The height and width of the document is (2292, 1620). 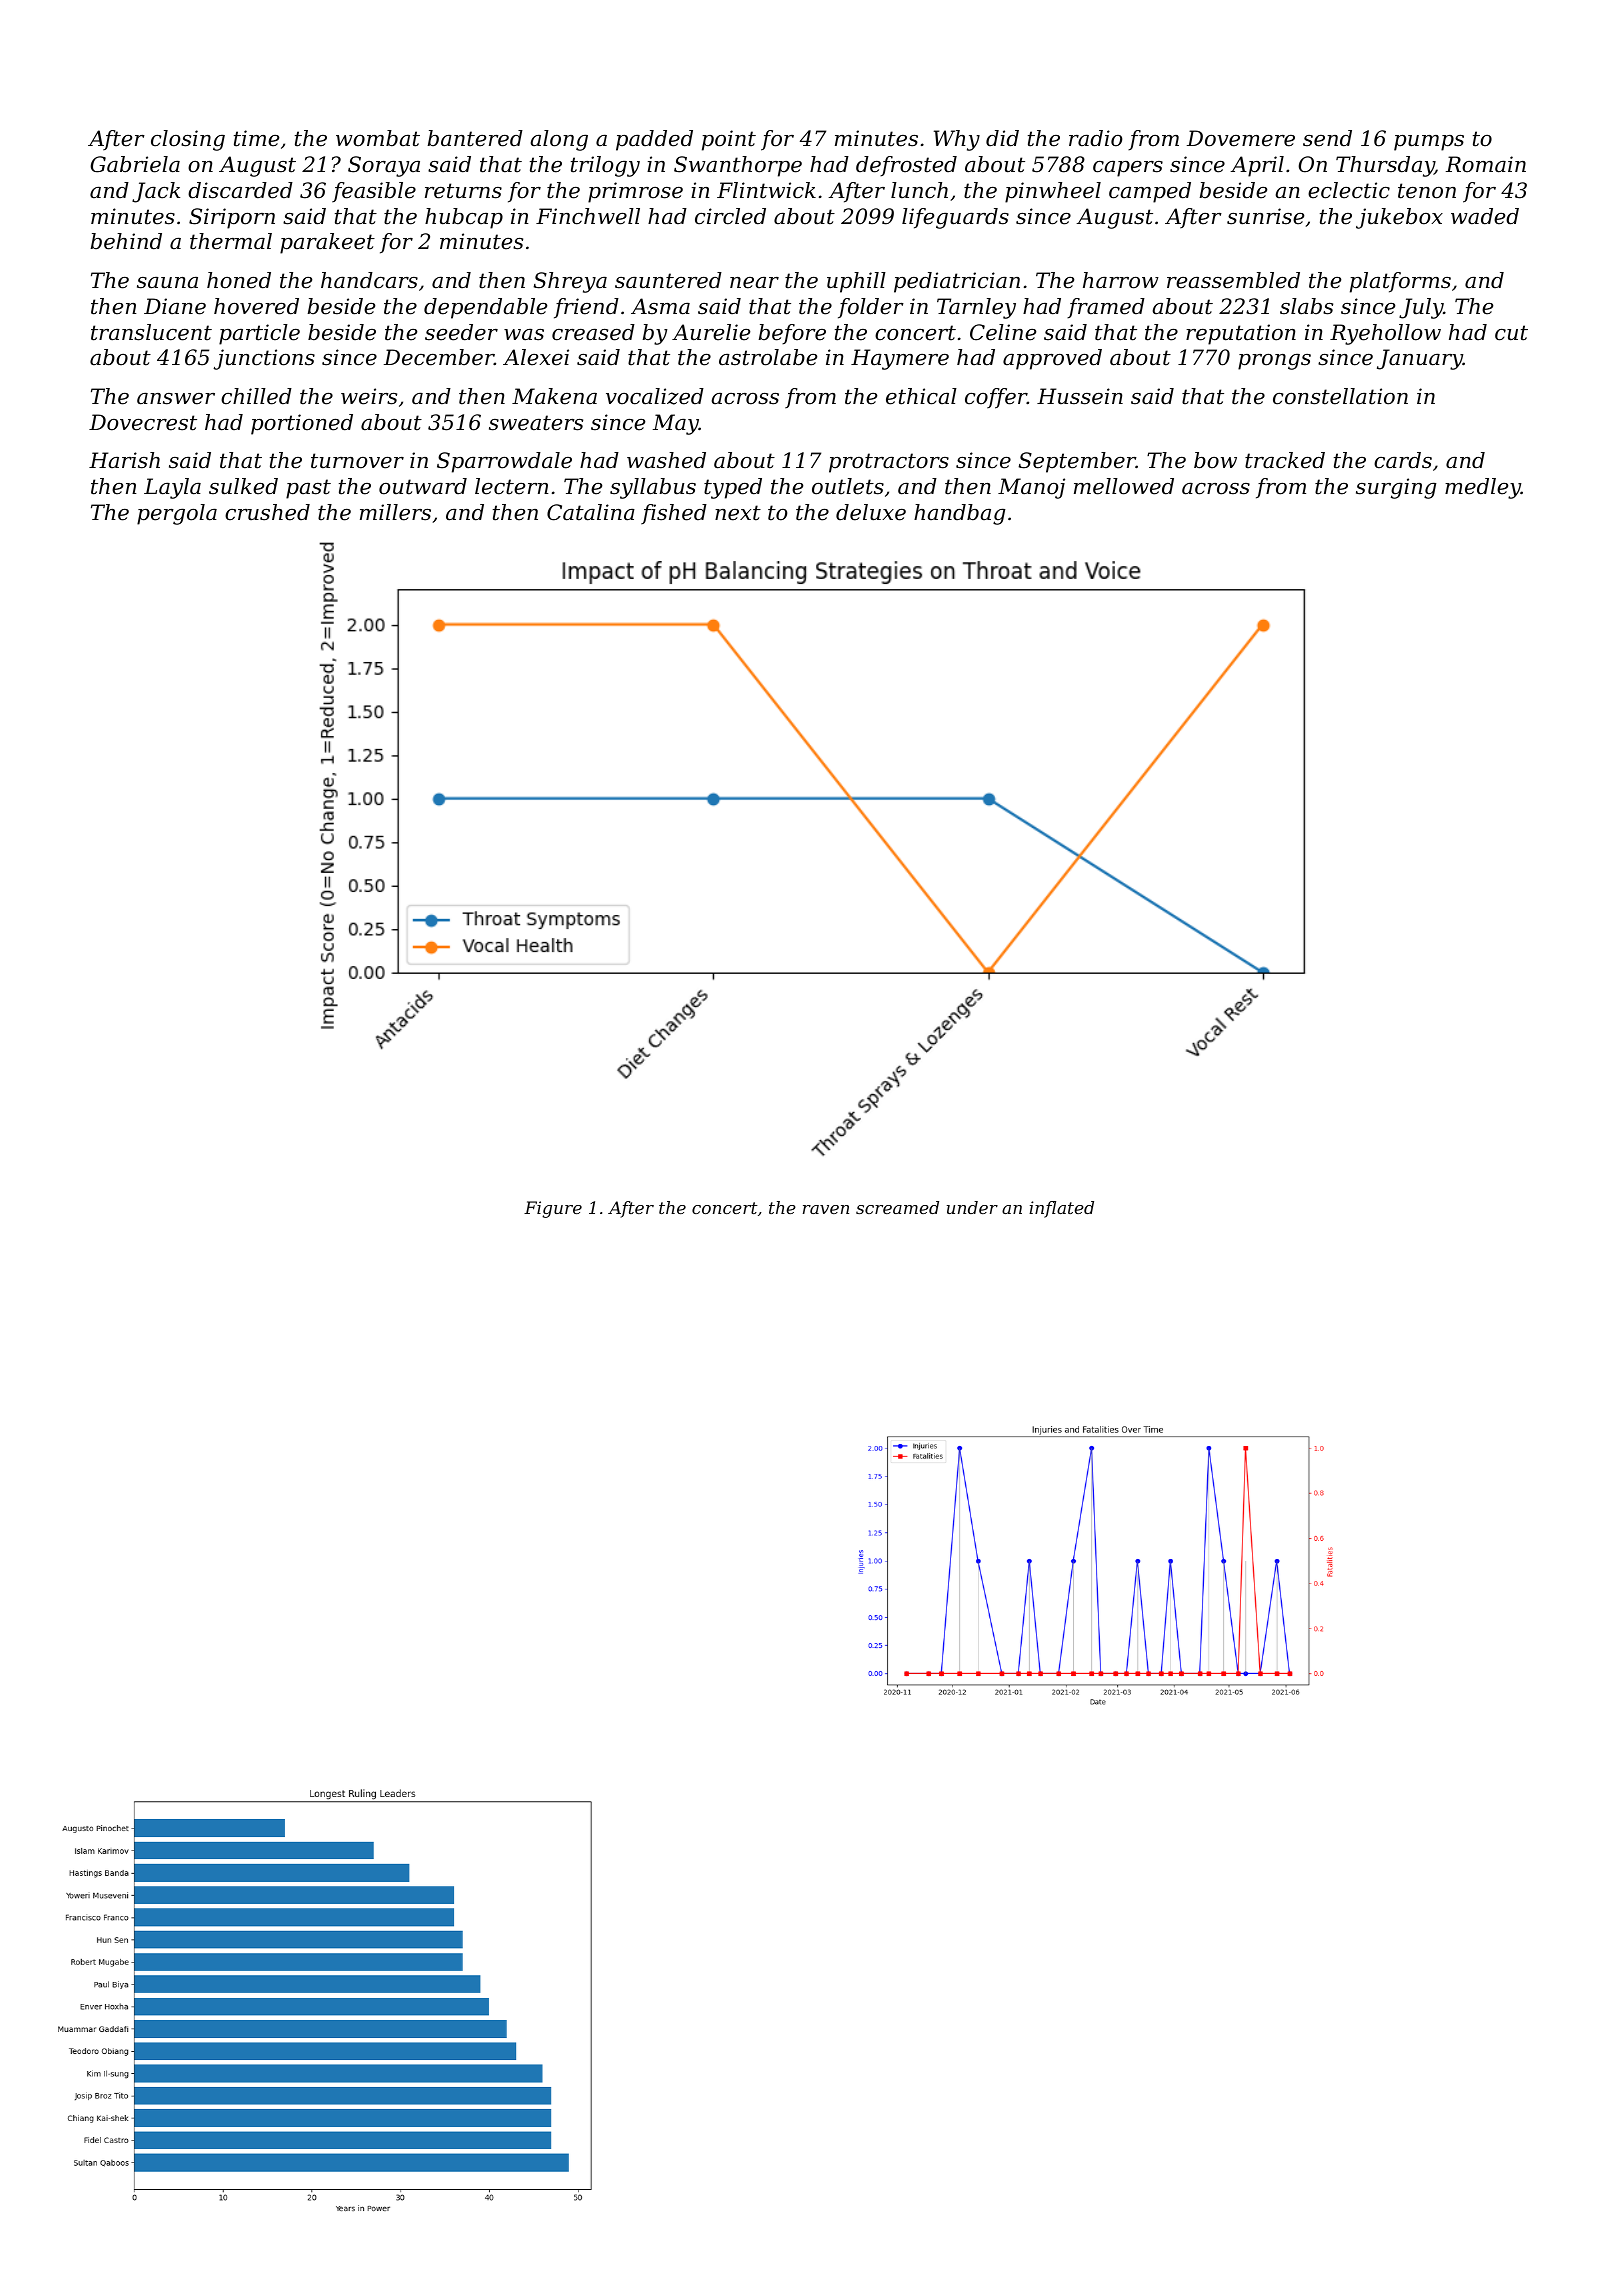 What do you see at coordinates (960, 514) in the document?
I see `handbag` at bounding box center [960, 514].
